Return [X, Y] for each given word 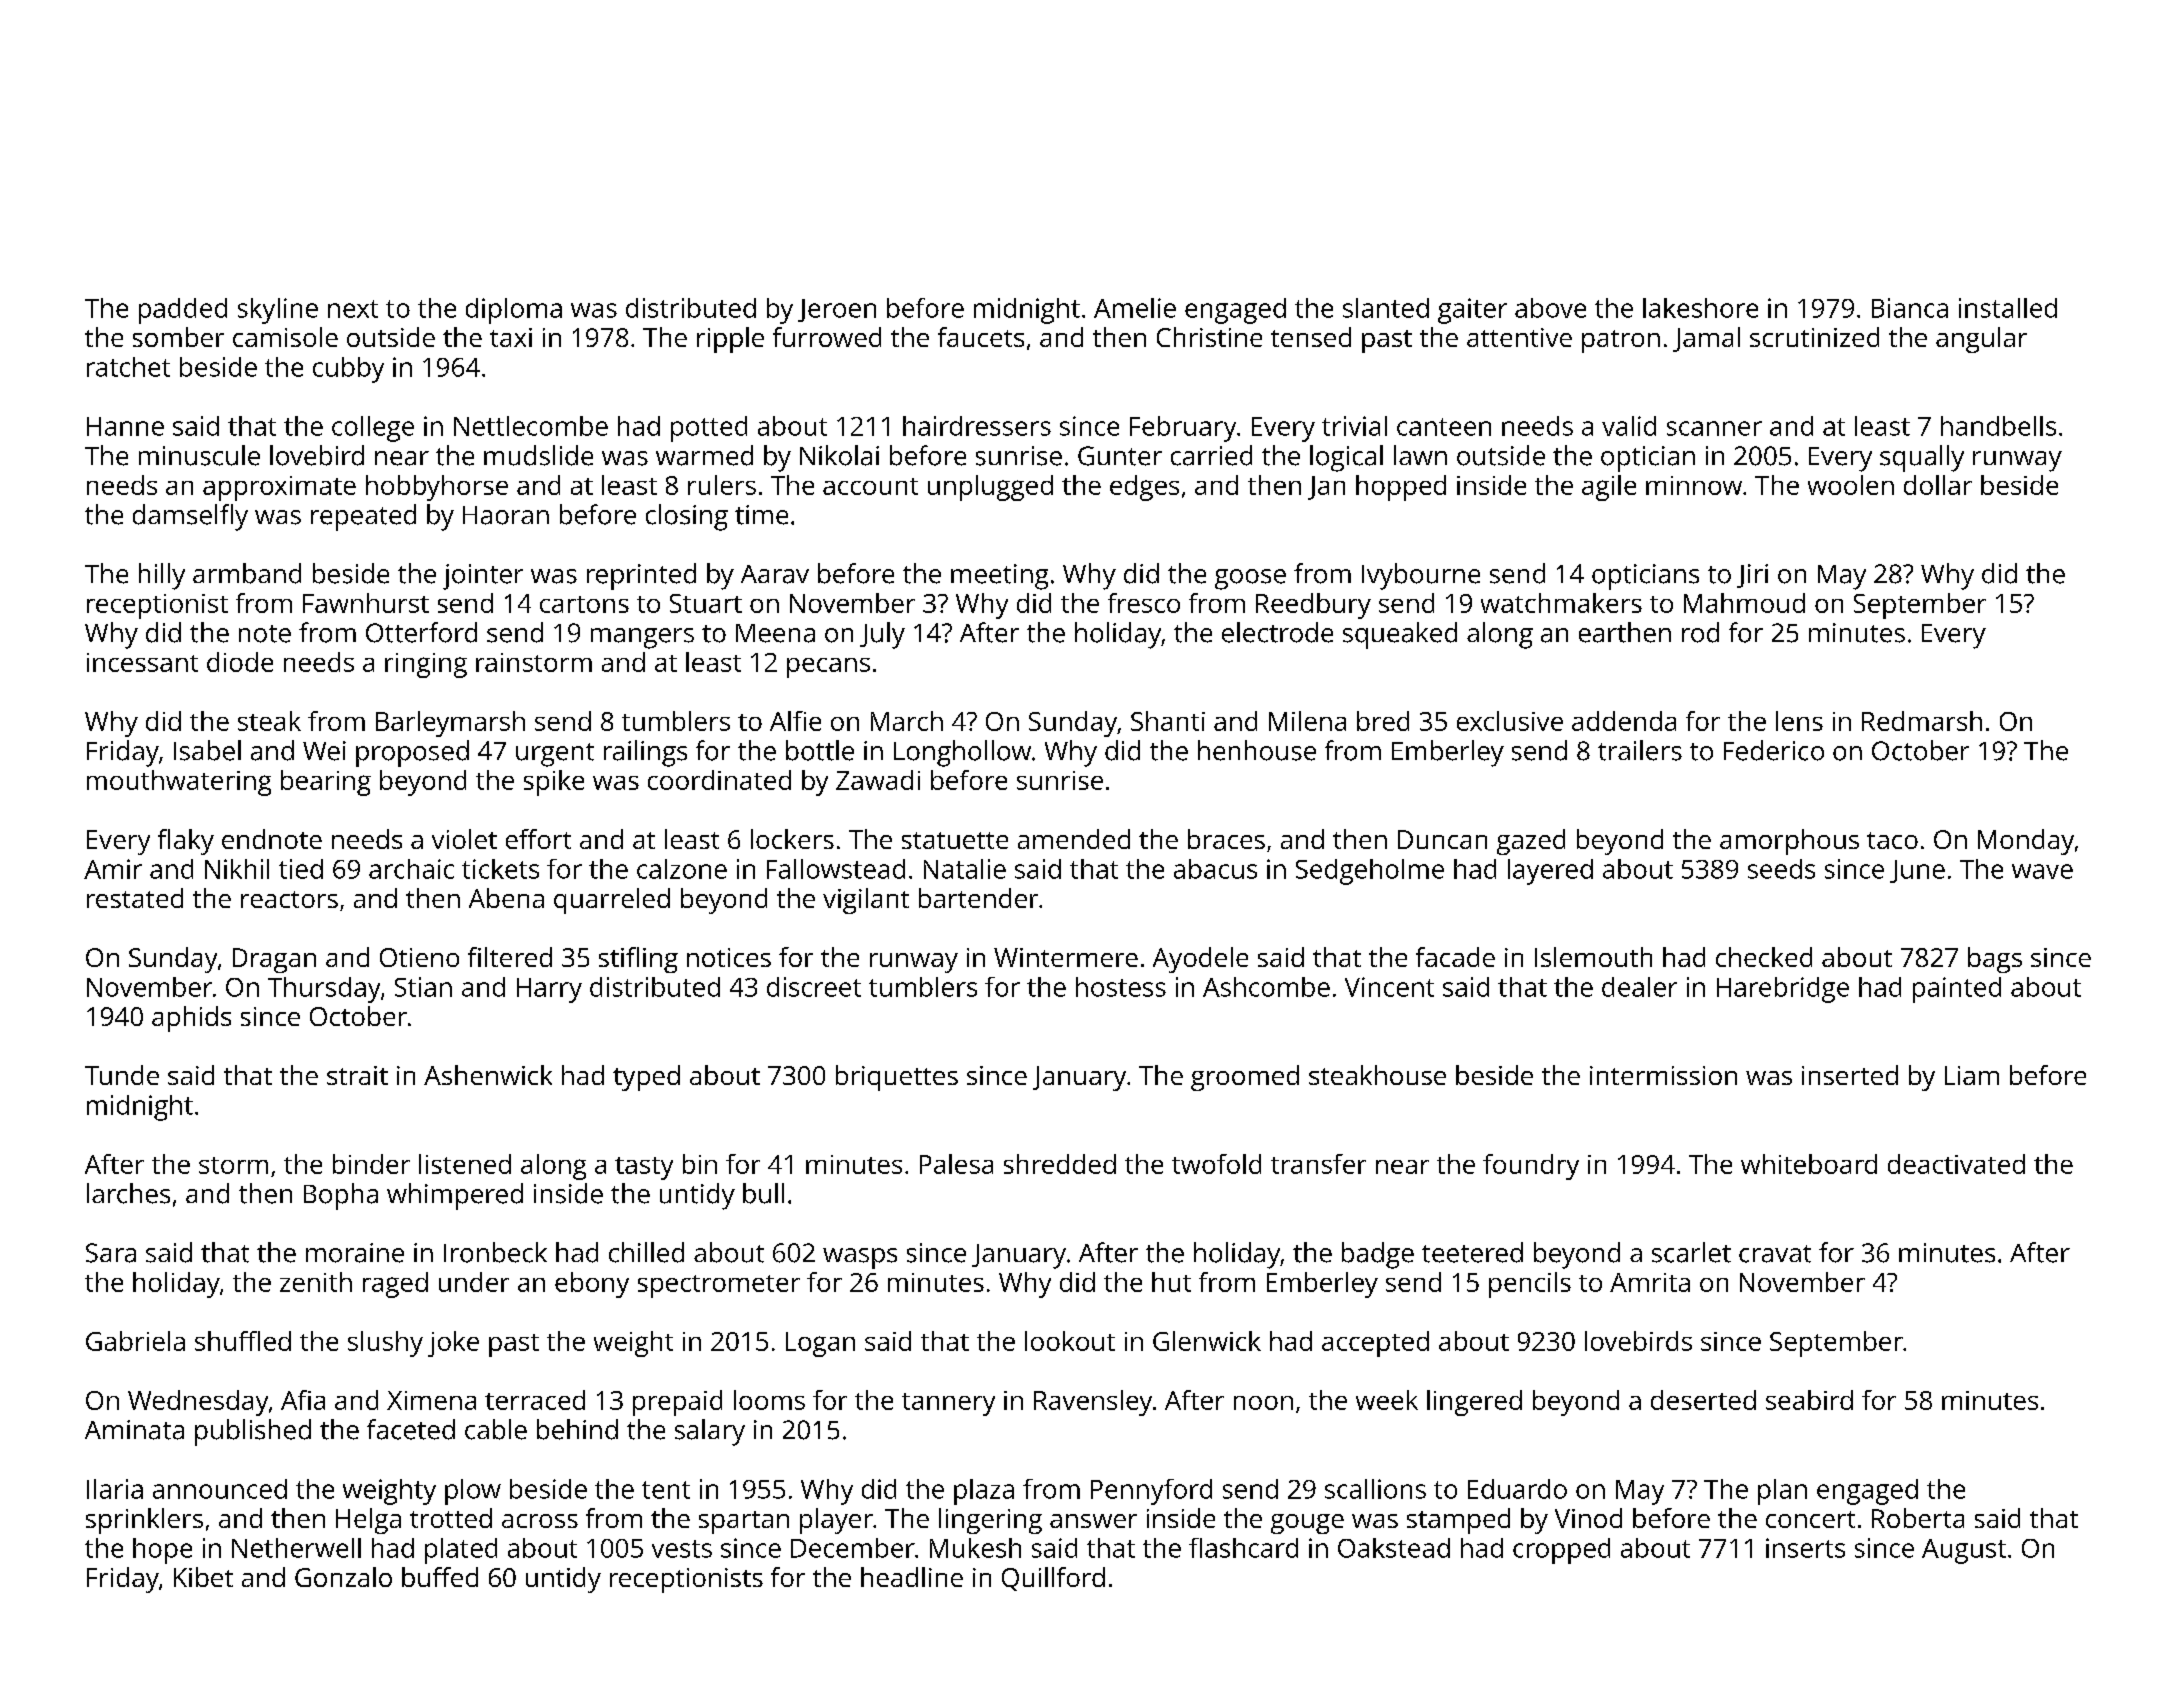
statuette [955, 840]
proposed [412, 753]
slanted [1386, 308]
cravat [1775, 1254]
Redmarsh [1922, 721]
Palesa [956, 1164]
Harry [549, 990]
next [353, 309]
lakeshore [1700, 308]
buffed [440, 1577]
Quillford [1053, 1579]
